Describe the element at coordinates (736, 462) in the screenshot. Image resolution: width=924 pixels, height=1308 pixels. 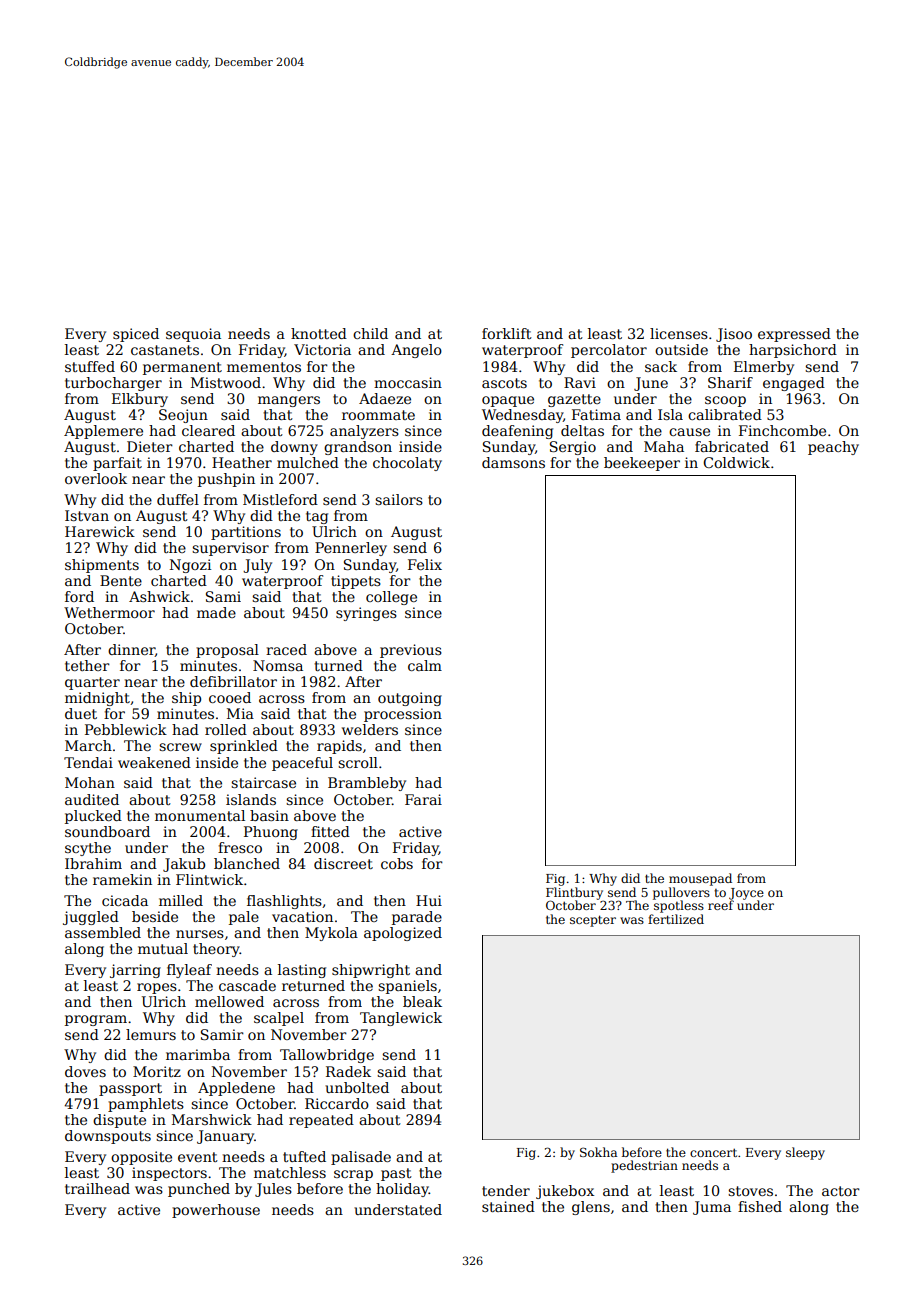
I see `Coldwick` at that location.
